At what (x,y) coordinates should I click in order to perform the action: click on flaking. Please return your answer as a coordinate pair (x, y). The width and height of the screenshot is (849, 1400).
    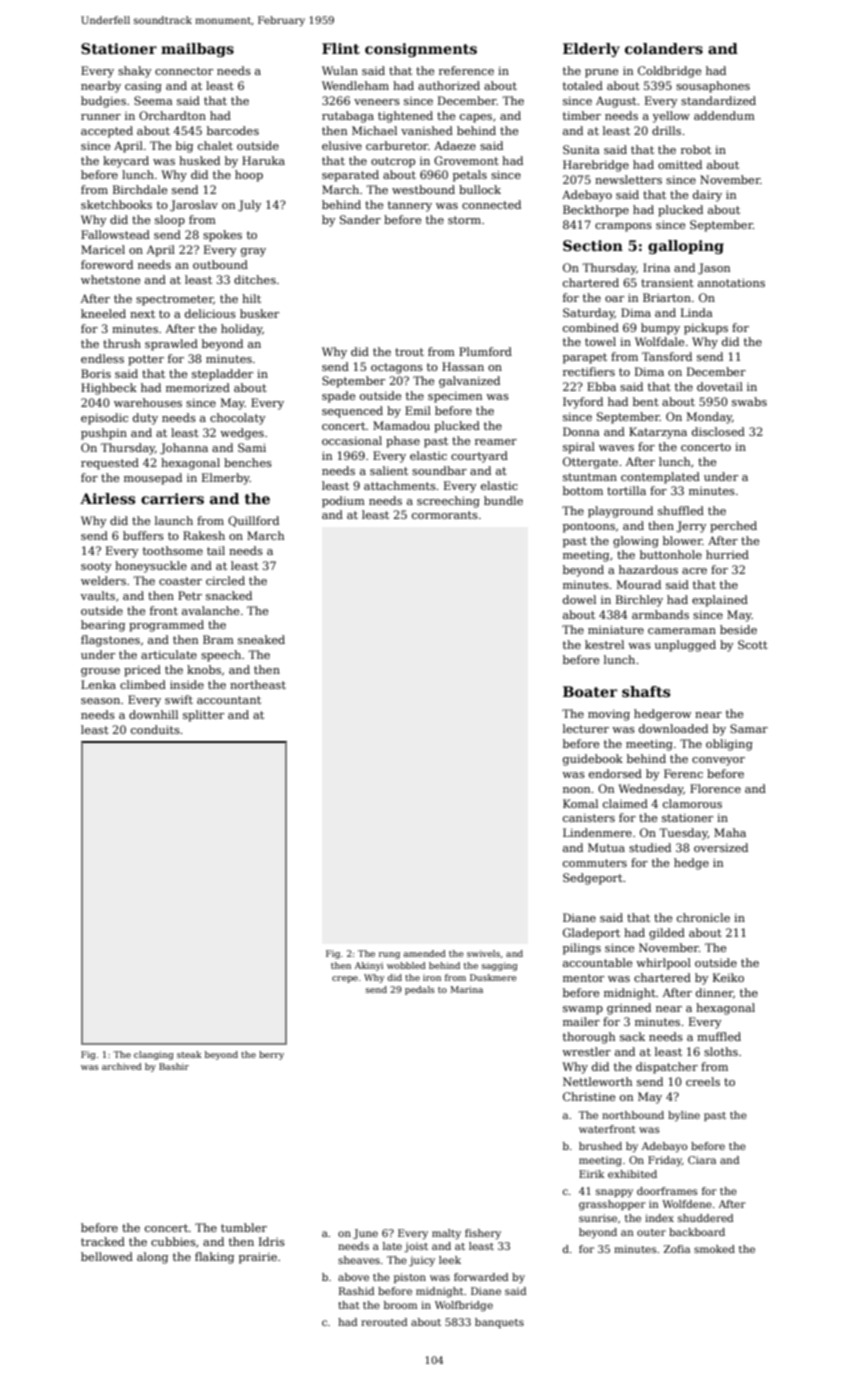
    Looking at the image, I should click on (214, 1258).
